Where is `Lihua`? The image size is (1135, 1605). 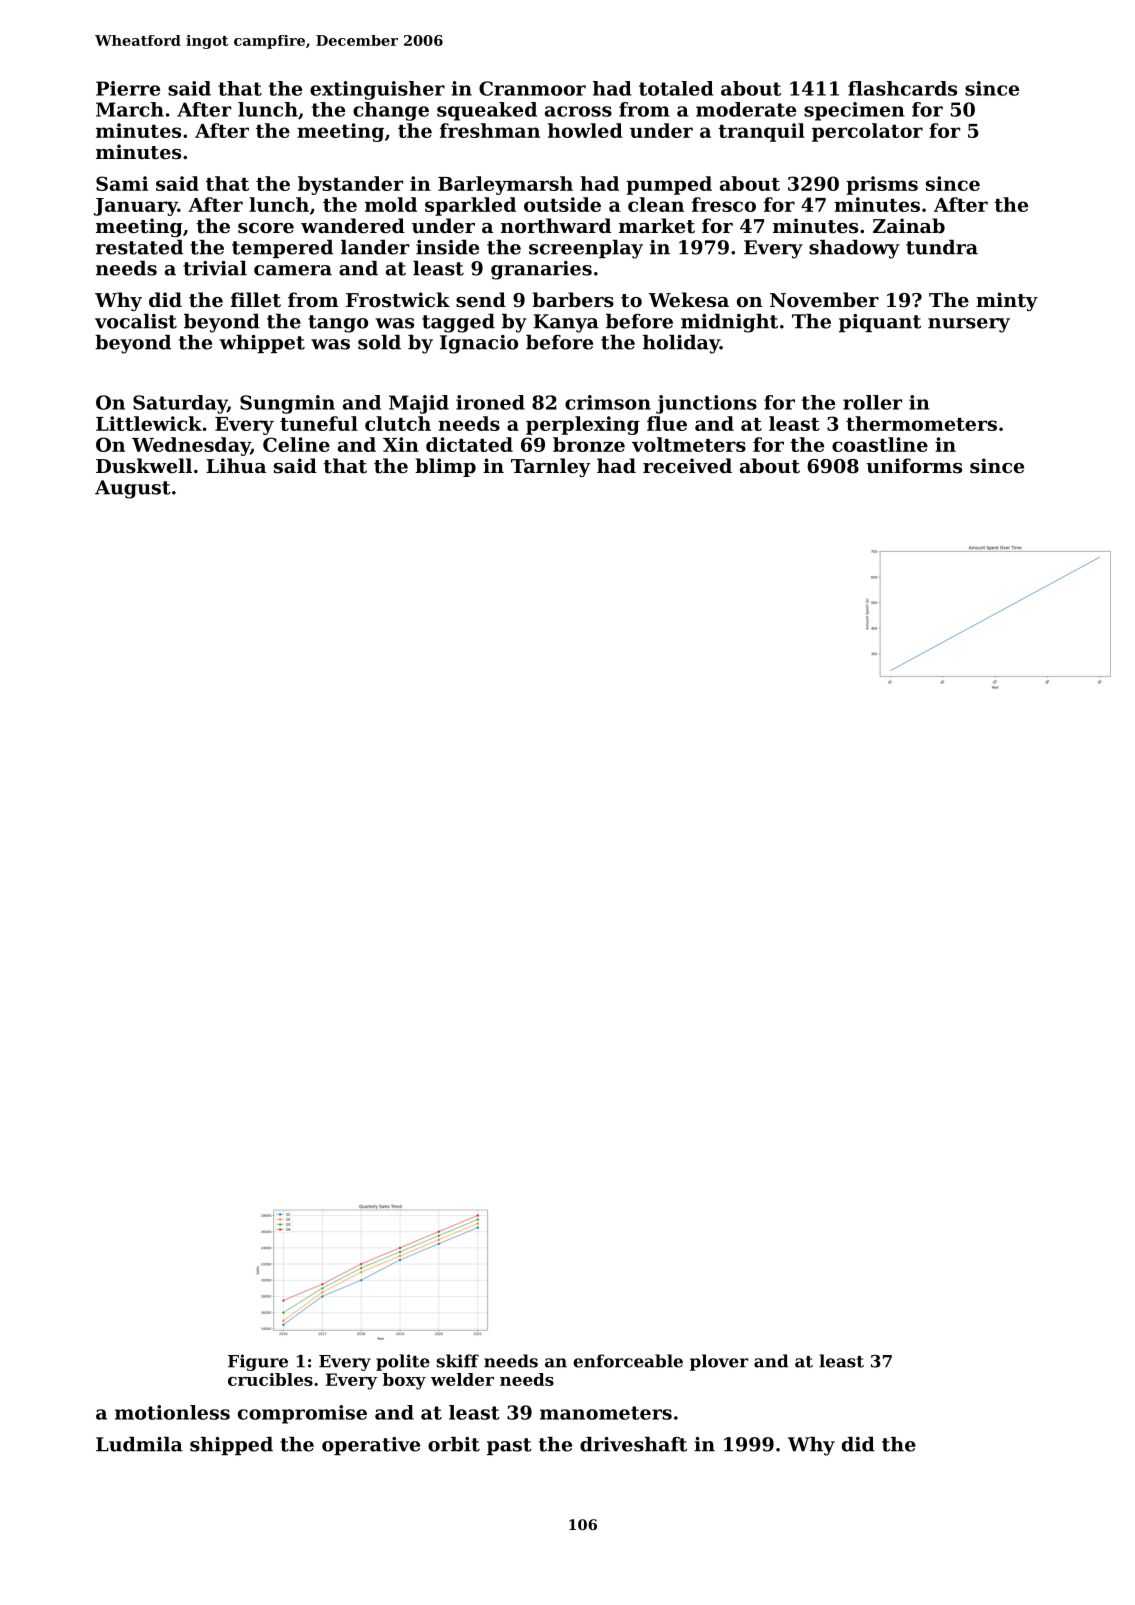 Lihua is located at coordinates (236, 465).
